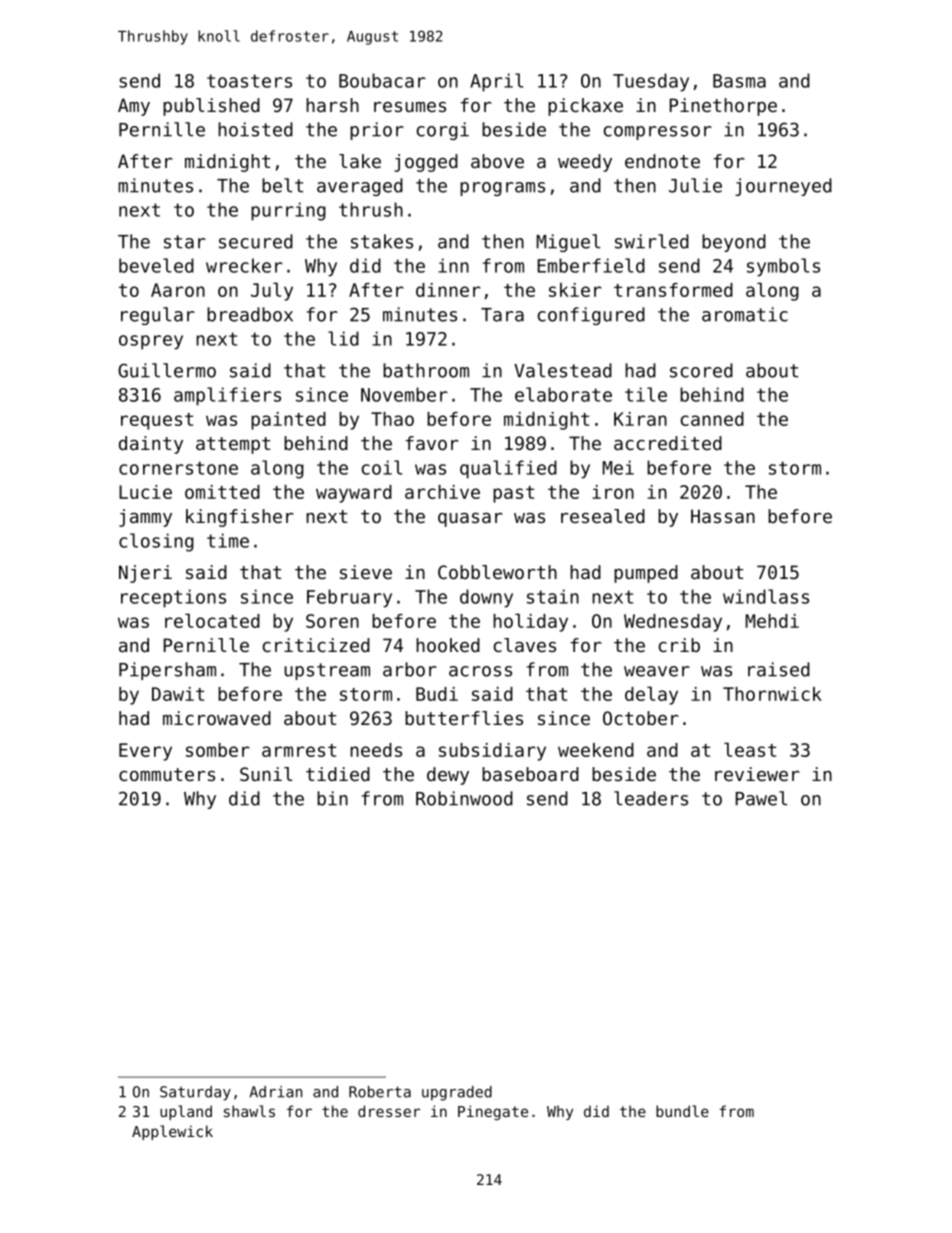 Image resolution: width=952 pixels, height=1233 pixels. Describe the element at coordinates (682, 1111) in the screenshot. I see `bundle` at that location.
